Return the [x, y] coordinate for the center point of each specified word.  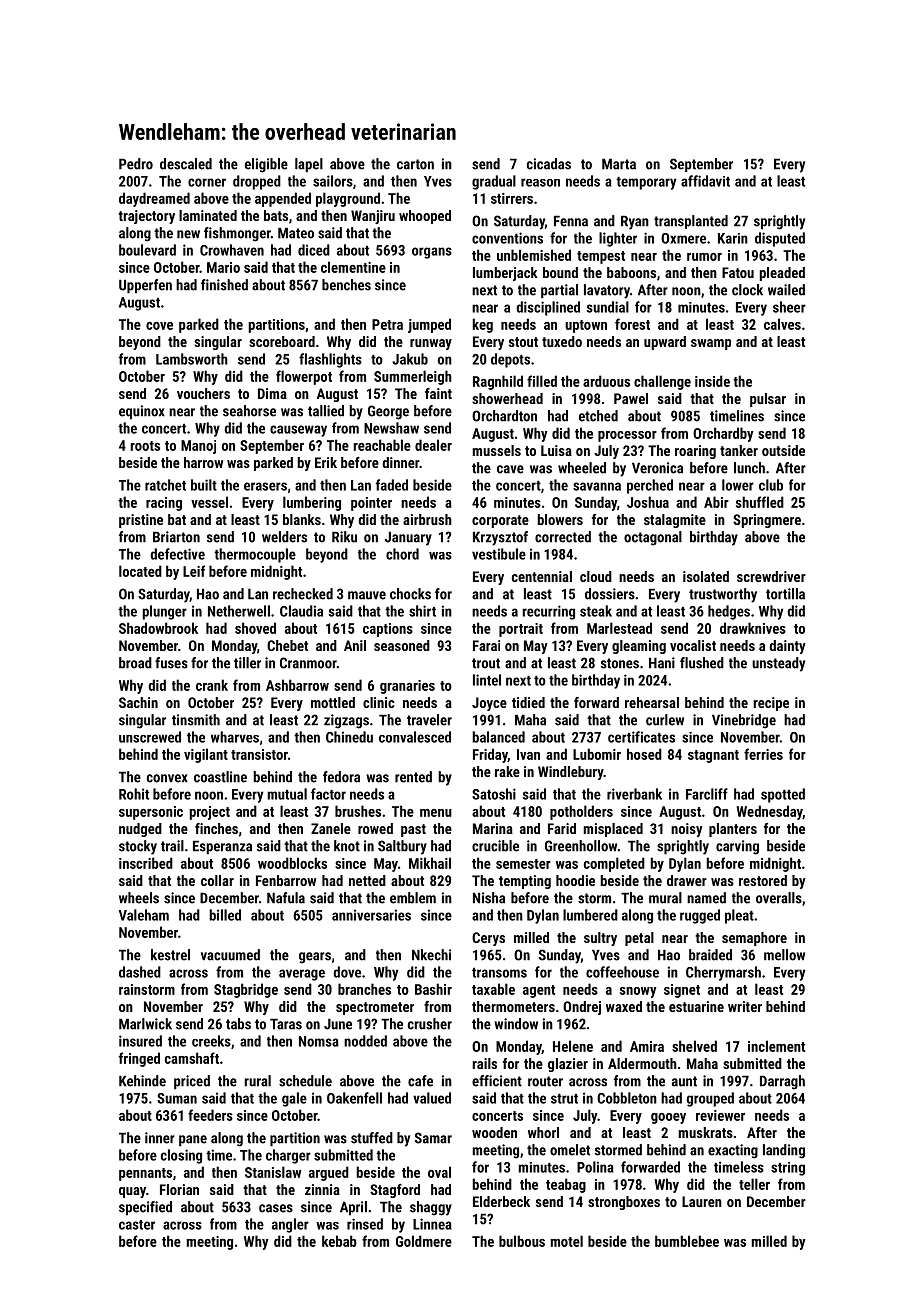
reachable [382, 445]
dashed [140, 972]
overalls [779, 898]
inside [712, 381]
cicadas [549, 164]
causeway [298, 431]
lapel [309, 165]
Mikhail [430, 863]
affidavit [705, 181]
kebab [339, 1241]
